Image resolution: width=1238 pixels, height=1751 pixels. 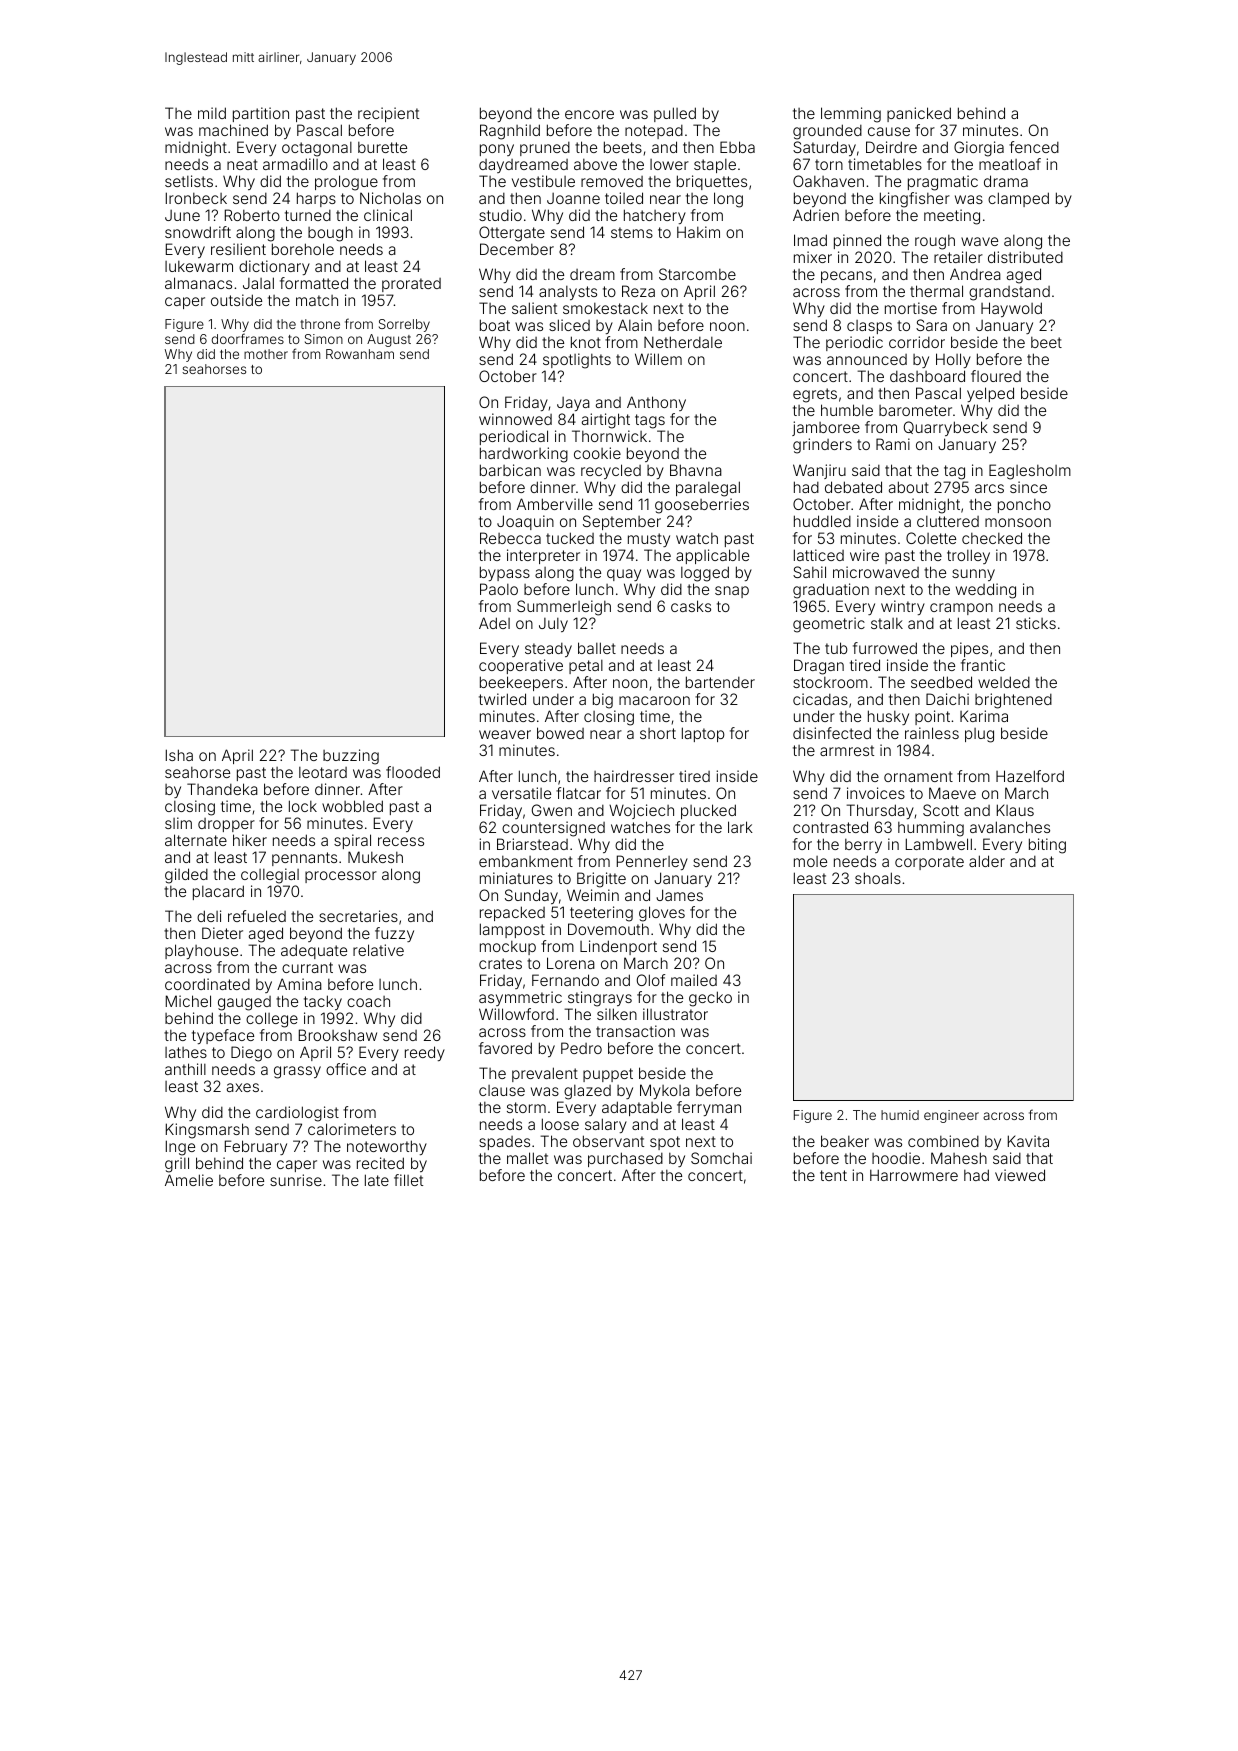 What do you see at coordinates (256, 1147) in the screenshot?
I see `February` at bounding box center [256, 1147].
